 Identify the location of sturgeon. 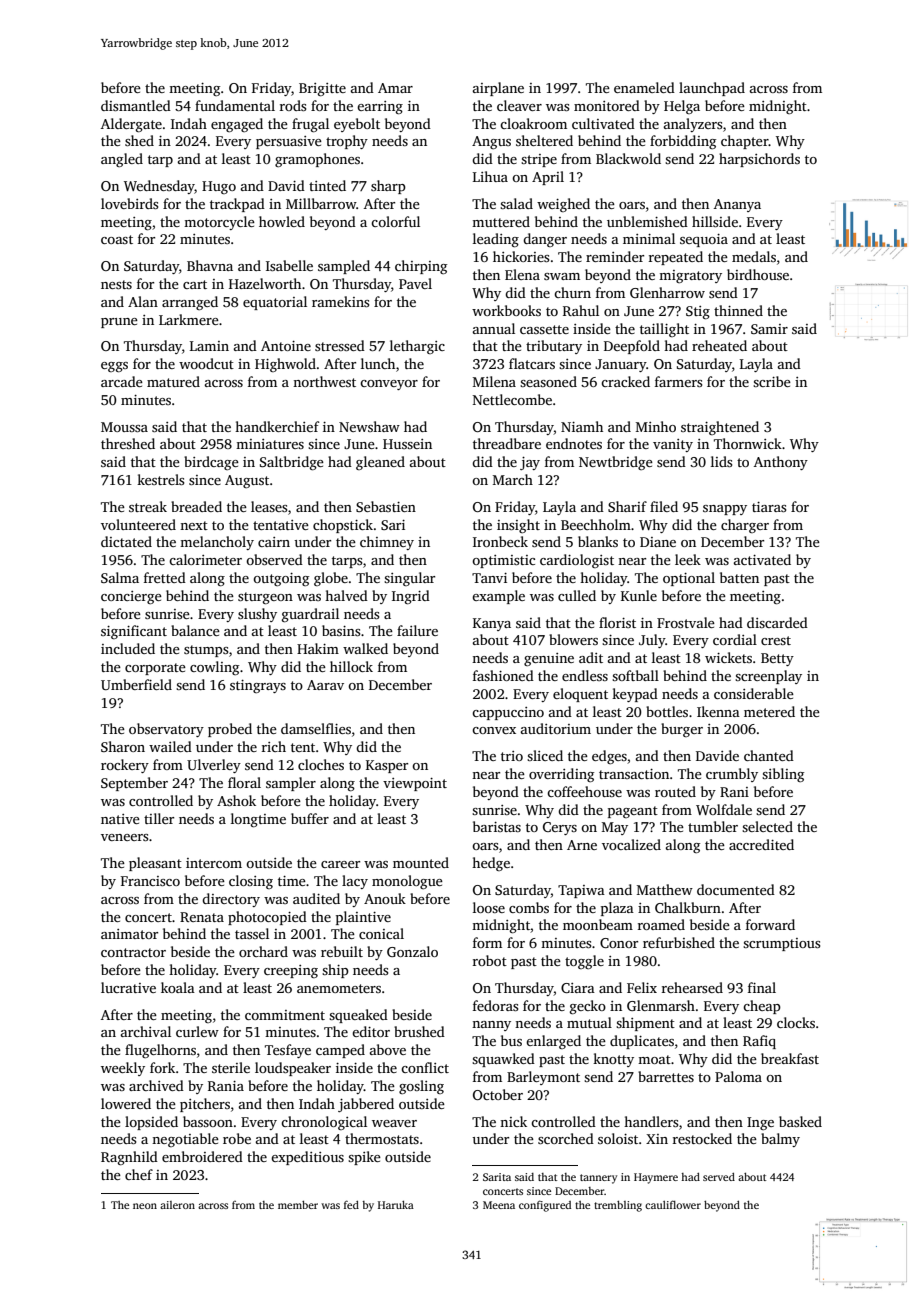
(265, 598).
